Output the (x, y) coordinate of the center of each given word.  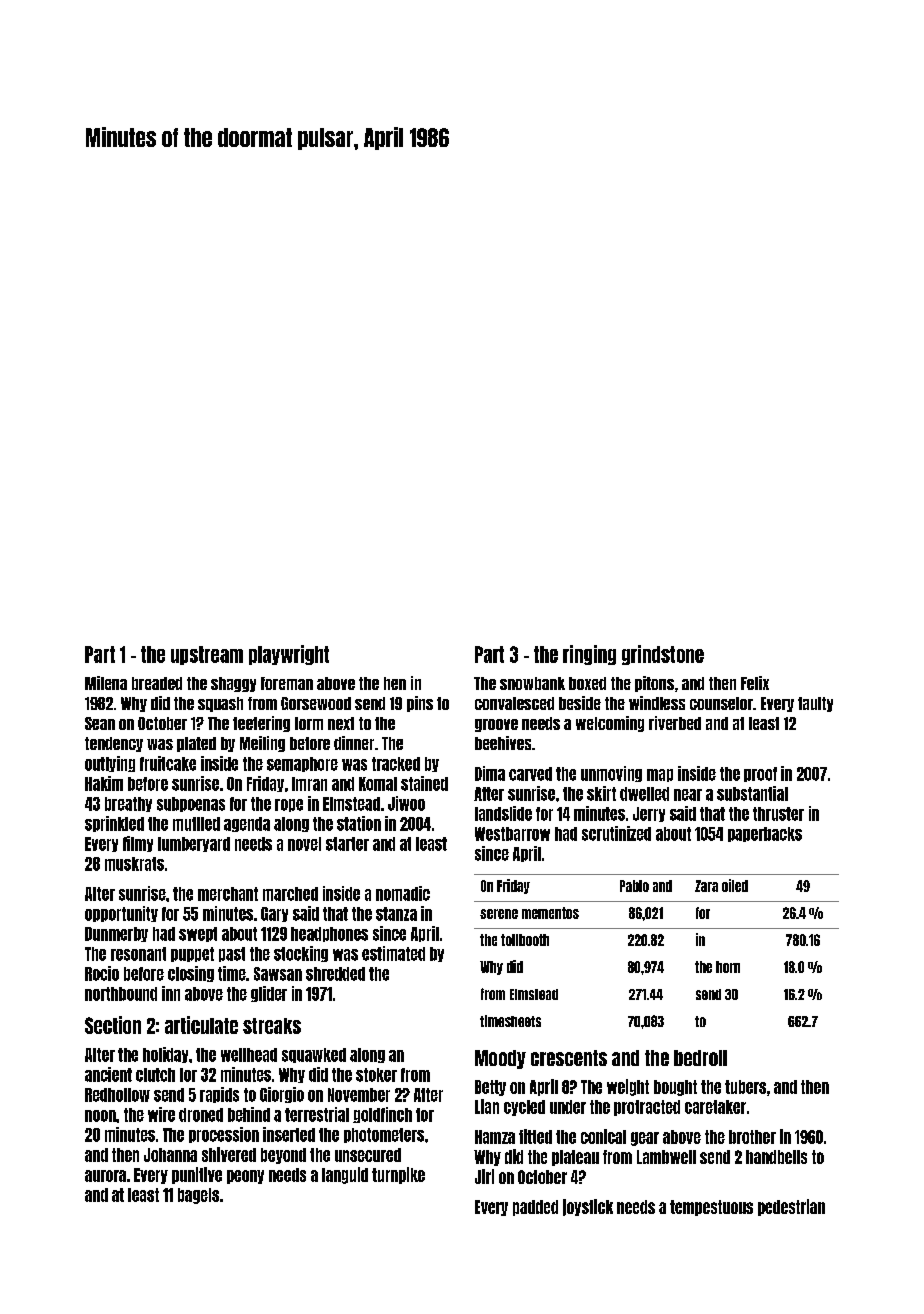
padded (535, 1208)
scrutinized (616, 833)
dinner (354, 743)
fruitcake (168, 763)
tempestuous (711, 1208)
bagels (198, 1196)
